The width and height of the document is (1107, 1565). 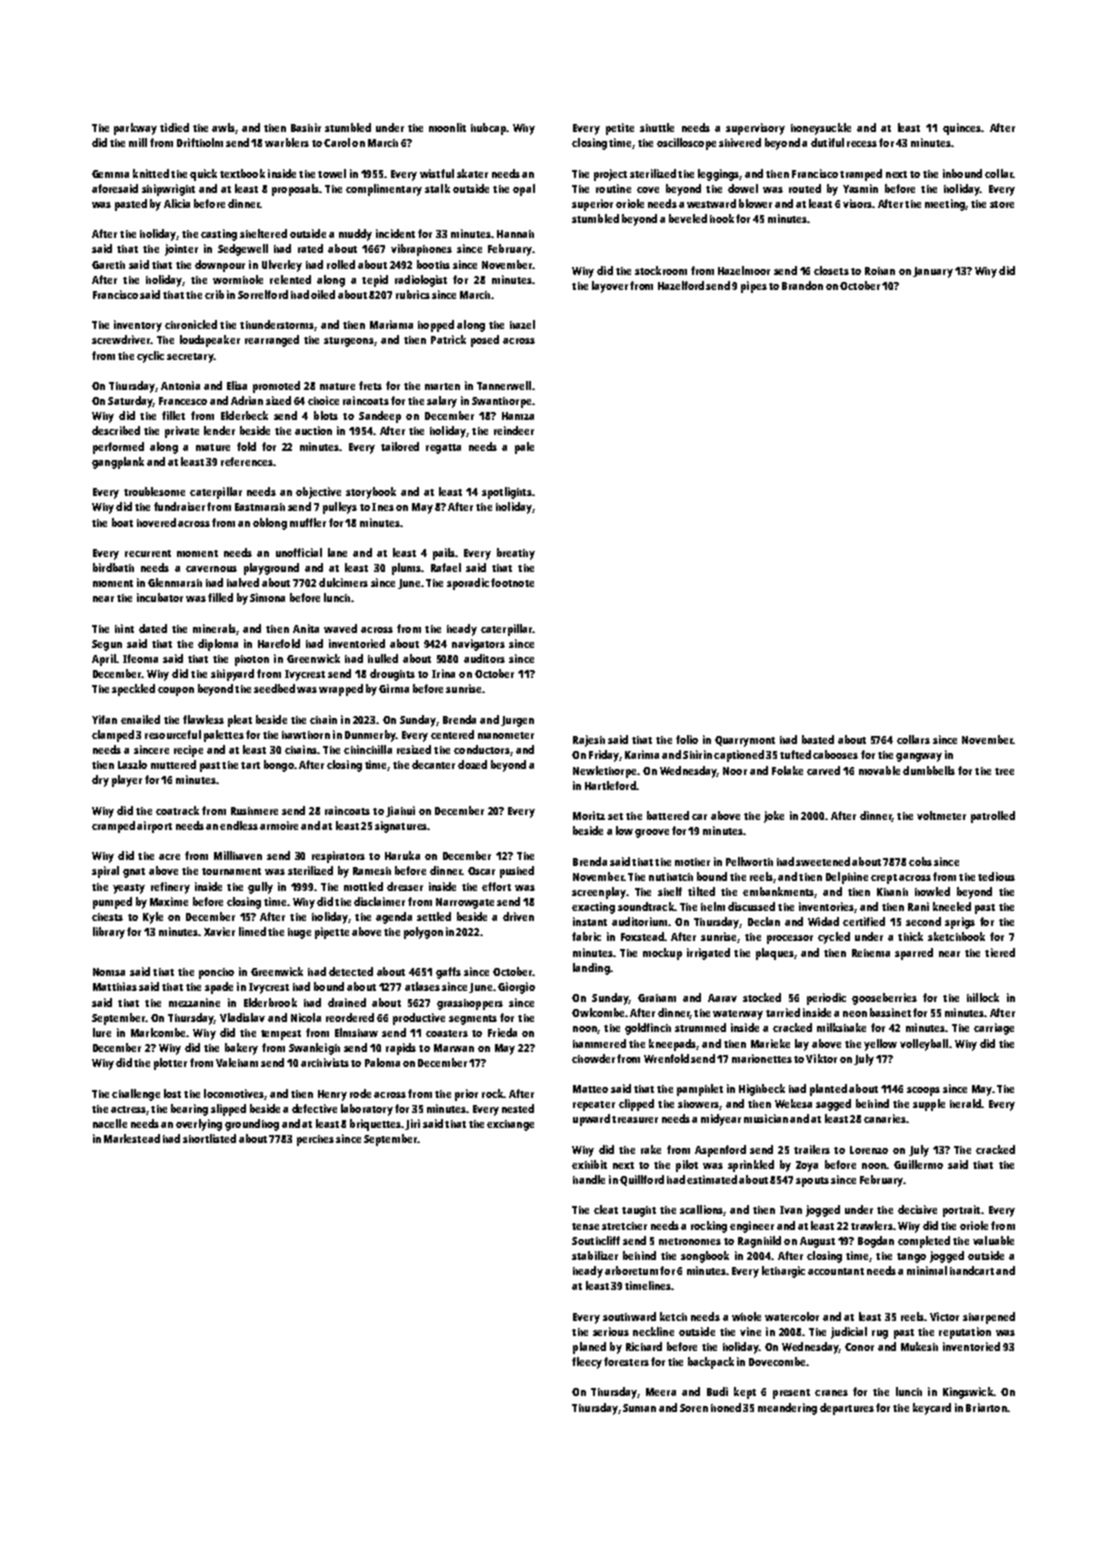 I want to click on embankments, so click(x=778, y=891).
